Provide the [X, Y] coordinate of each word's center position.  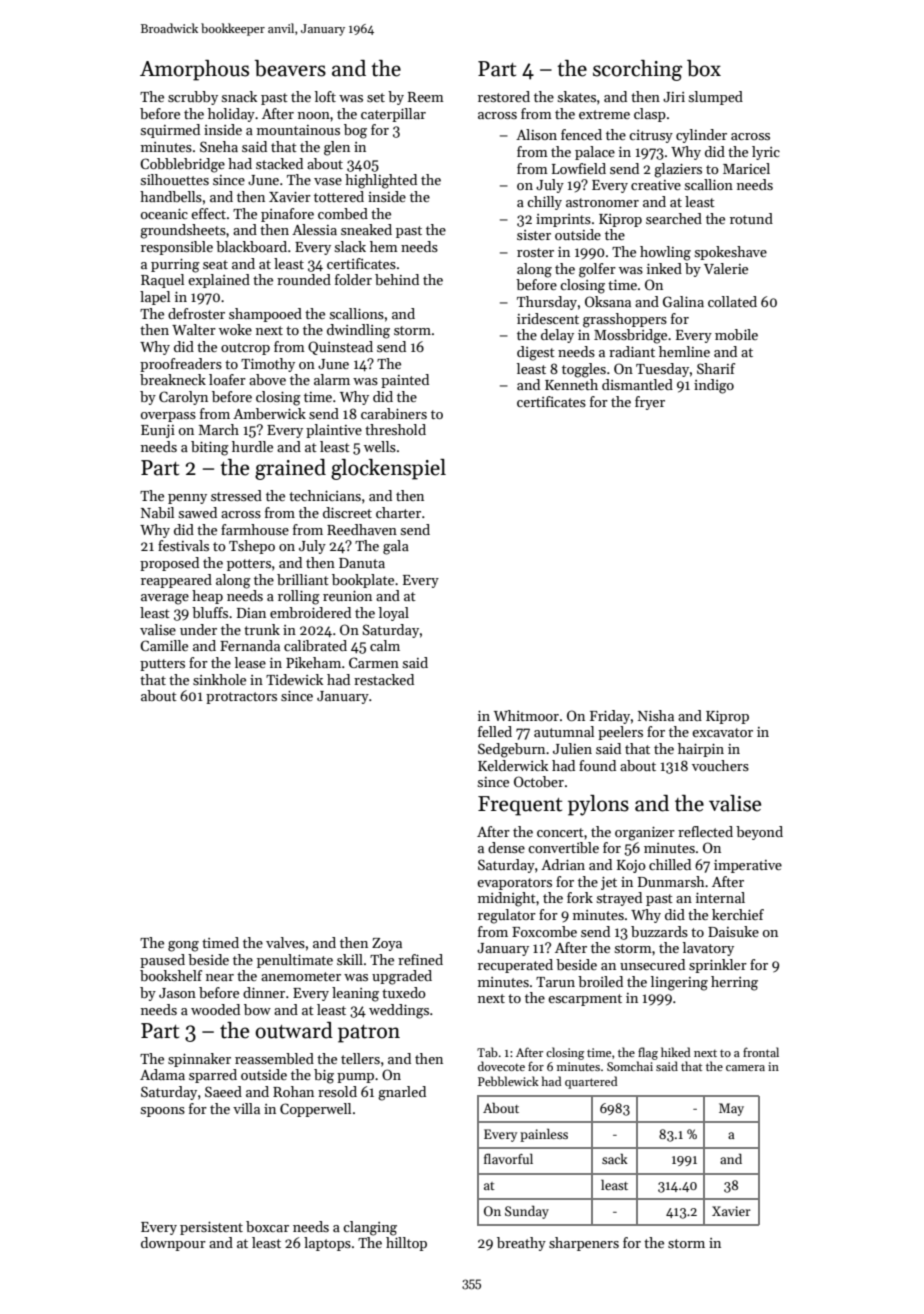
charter [398, 512]
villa [246, 1108]
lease [250, 662]
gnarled [402, 1093]
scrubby [193, 98]
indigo [714, 386]
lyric [766, 153]
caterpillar [393, 115]
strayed [619, 899]
